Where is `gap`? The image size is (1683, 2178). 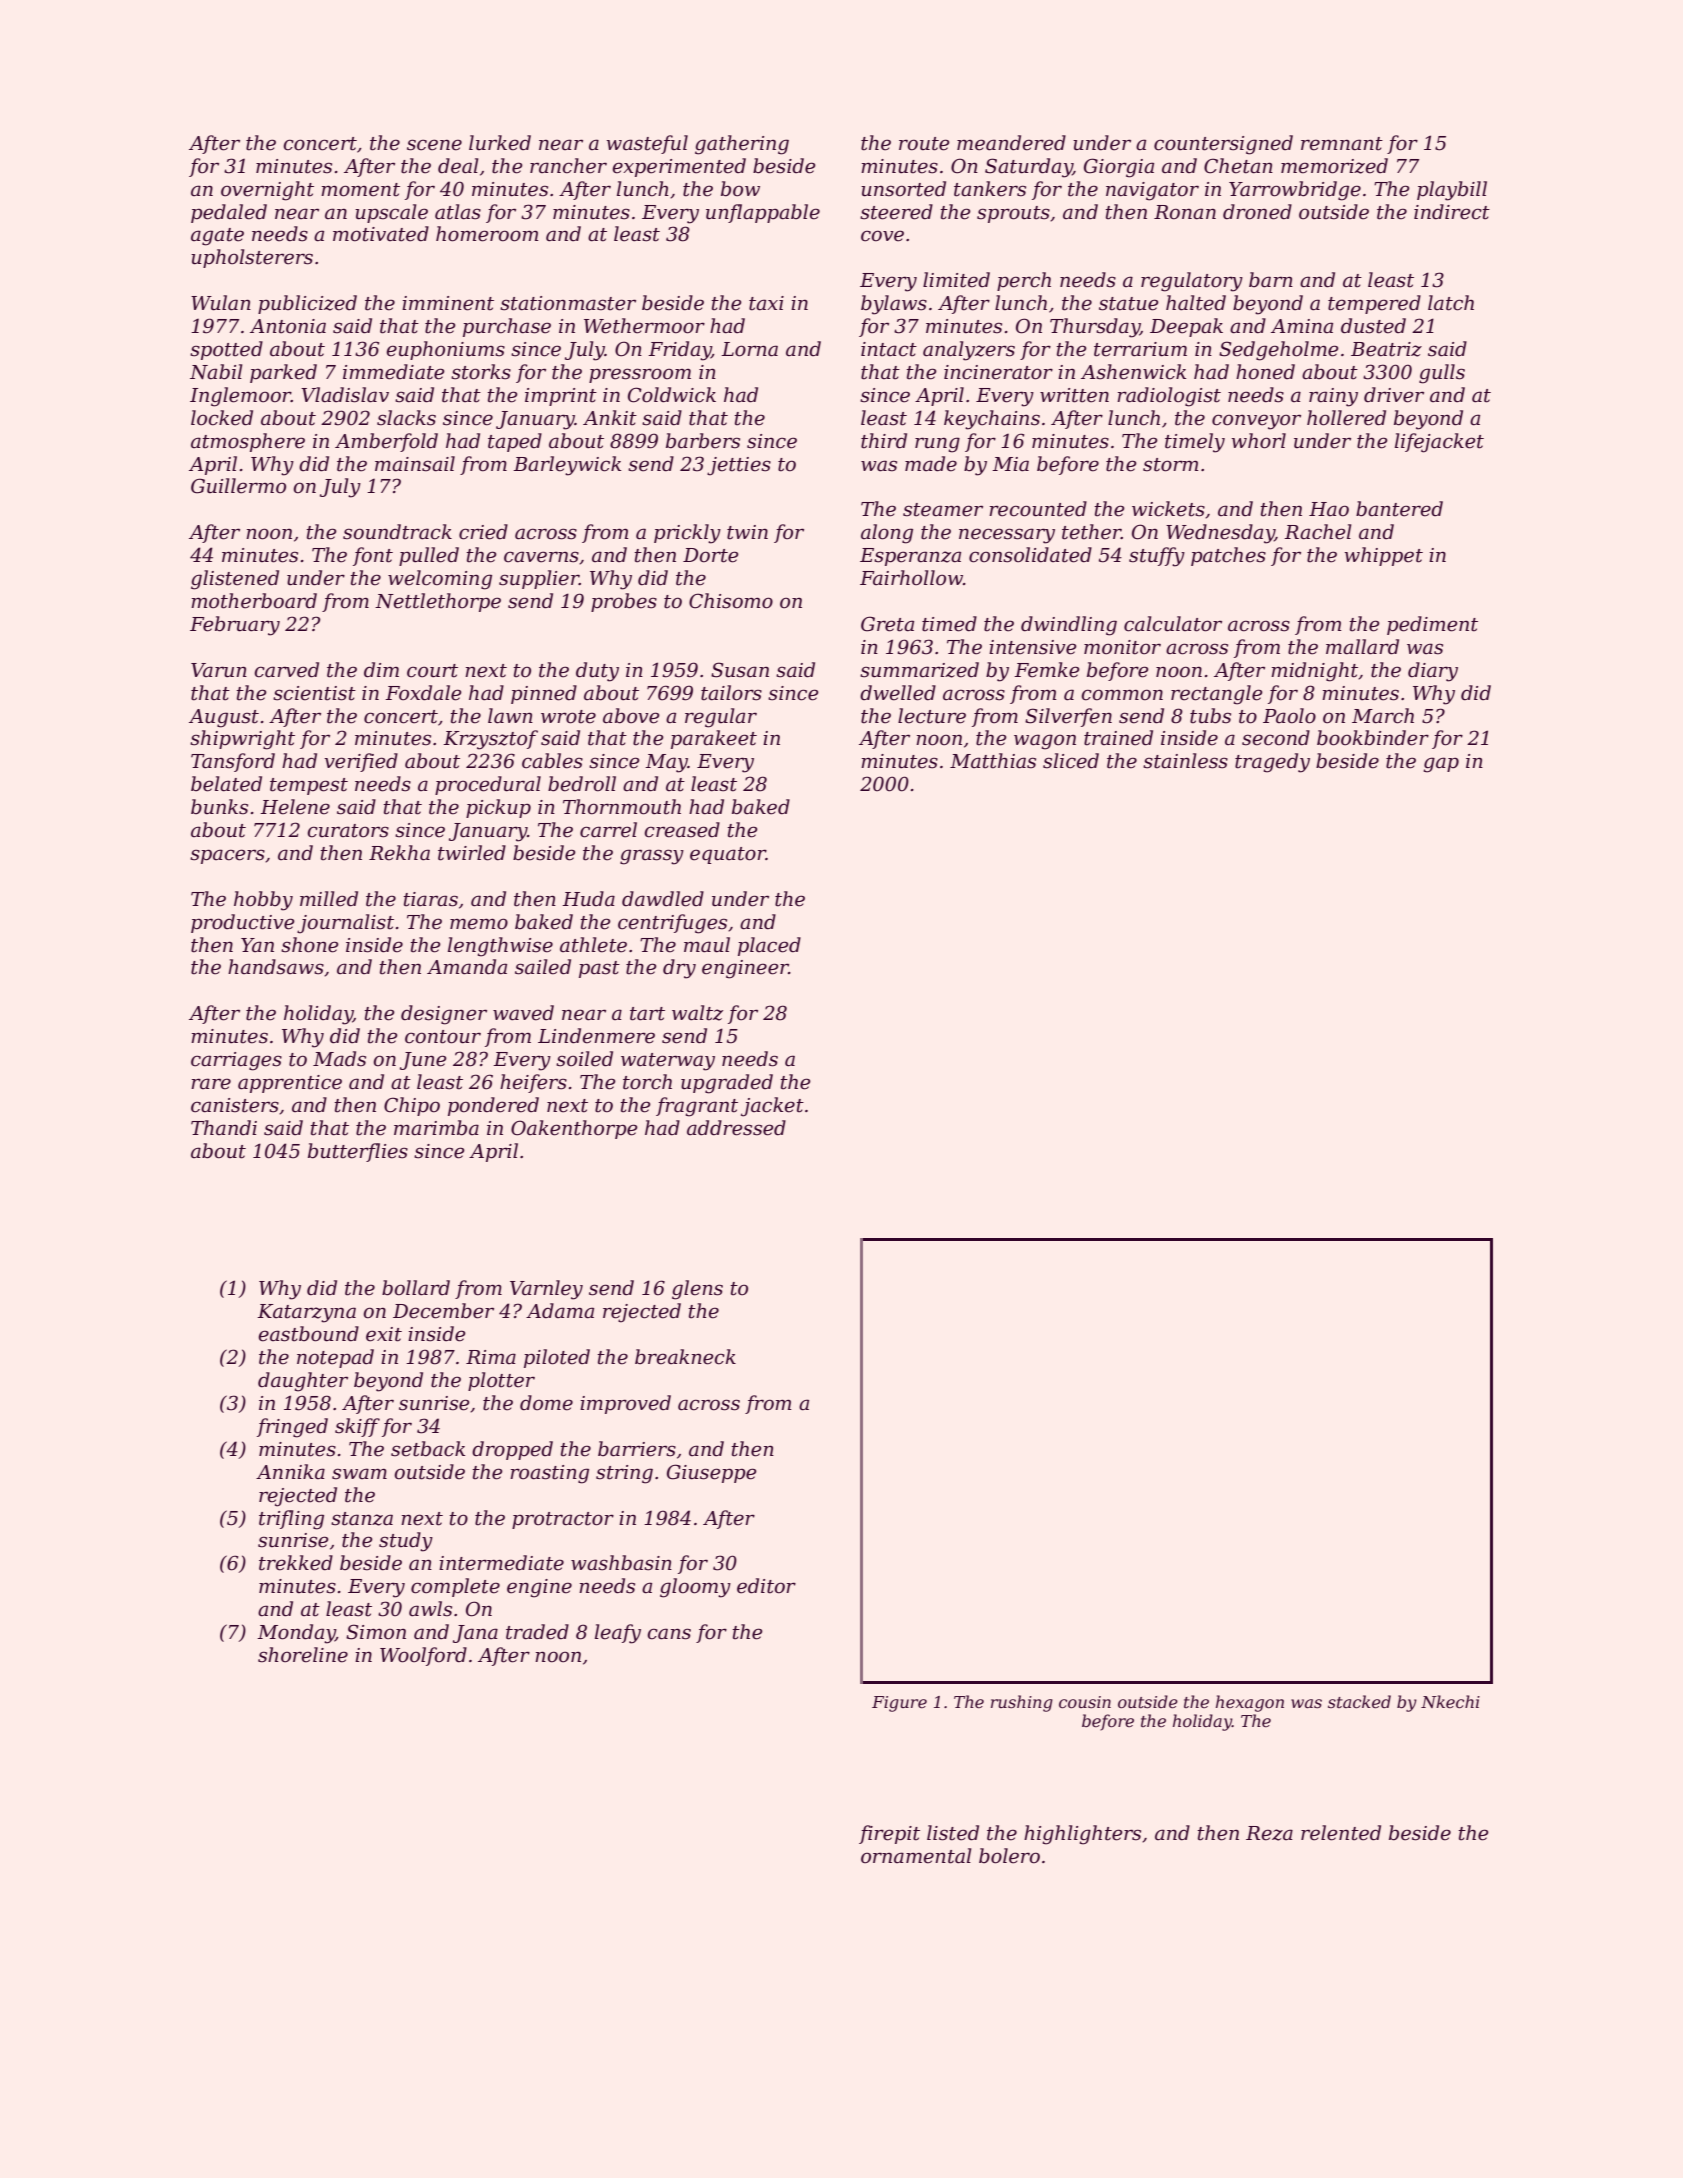
gap is located at coordinates (1441, 765).
